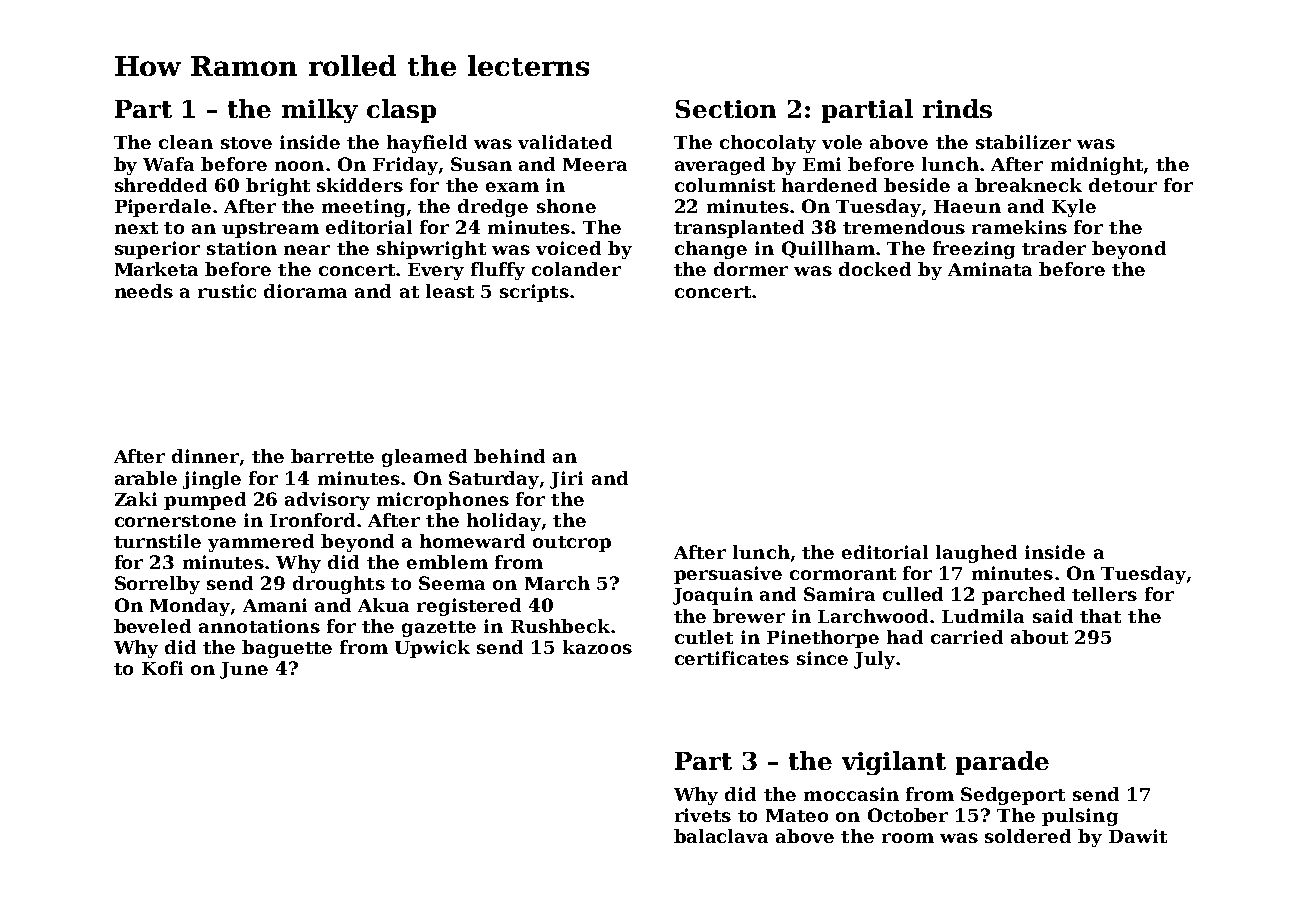  What do you see at coordinates (597, 647) in the screenshot?
I see `kazoos` at bounding box center [597, 647].
